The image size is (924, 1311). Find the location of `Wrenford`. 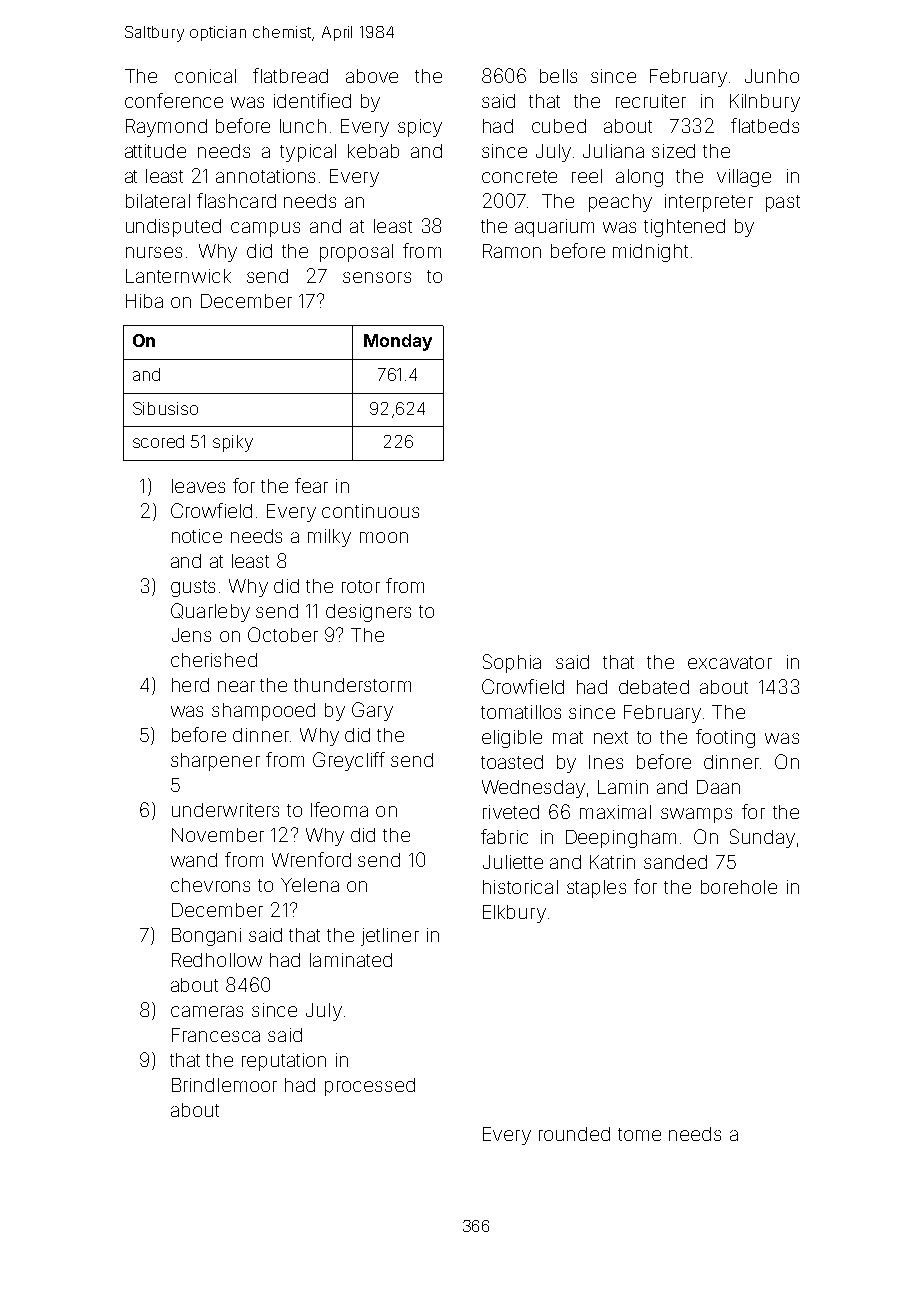

Wrenford is located at coordinates (311, 859).
